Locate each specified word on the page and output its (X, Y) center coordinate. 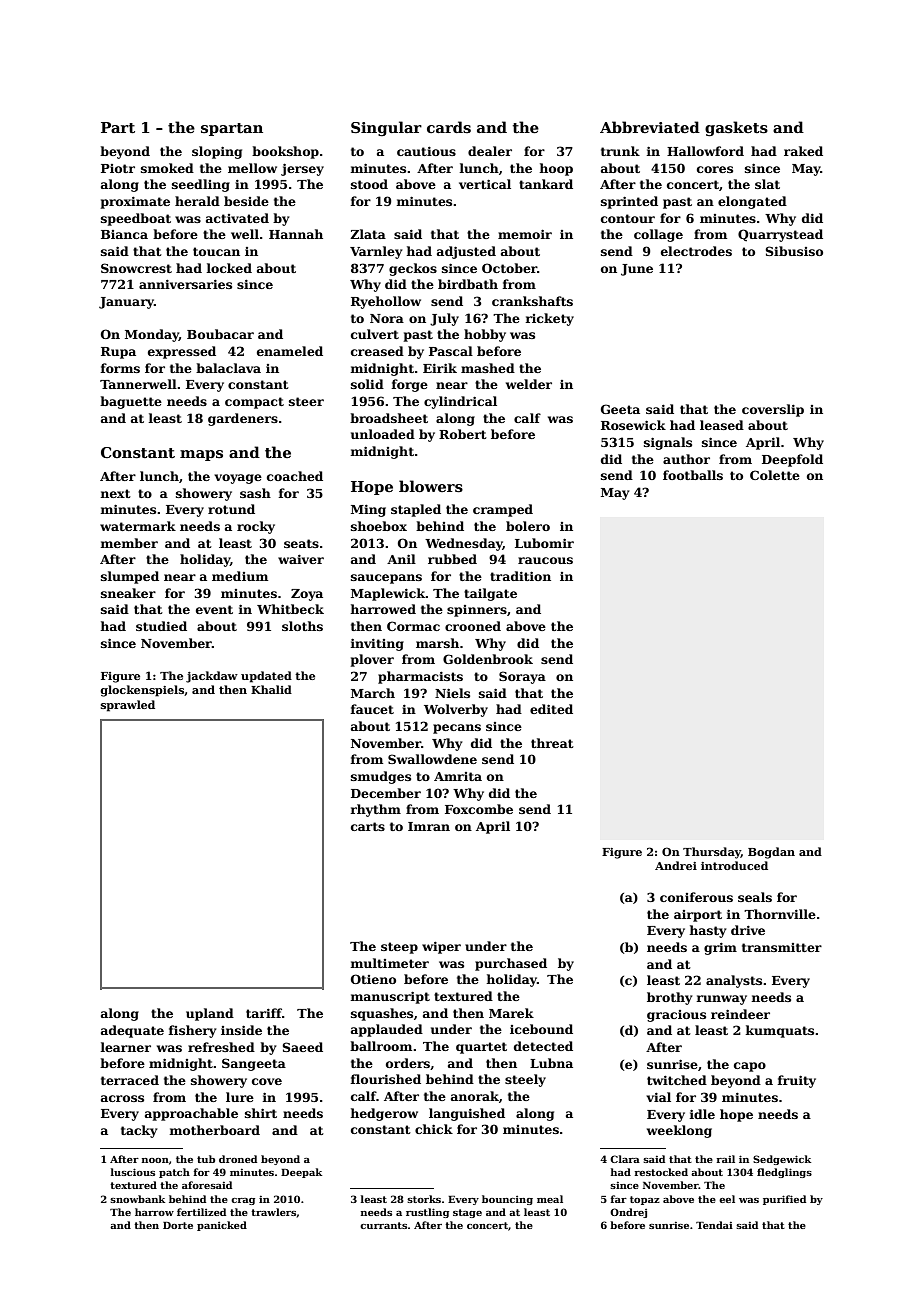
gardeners (243, 419)
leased (722, 425)
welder (529, 384)
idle (702, 1114)
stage (467, 1213)
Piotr (118, 168)
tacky (139, 1131)
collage (658, 235)
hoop (556, 169)
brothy (669, 998)
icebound (541, 1029)
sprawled (128, 706)
